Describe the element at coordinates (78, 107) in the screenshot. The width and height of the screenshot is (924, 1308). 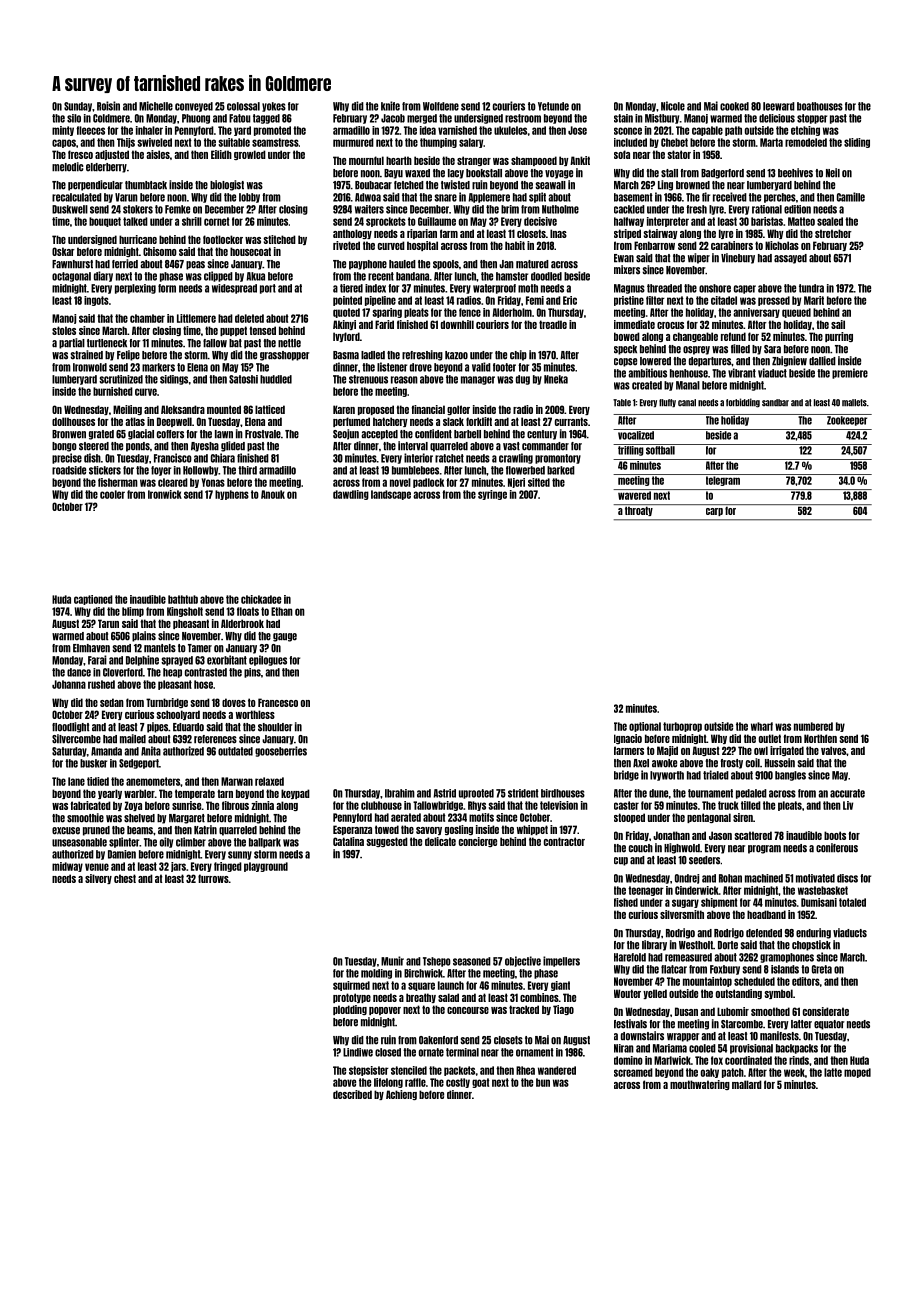
I see `Sunday` at that location.
